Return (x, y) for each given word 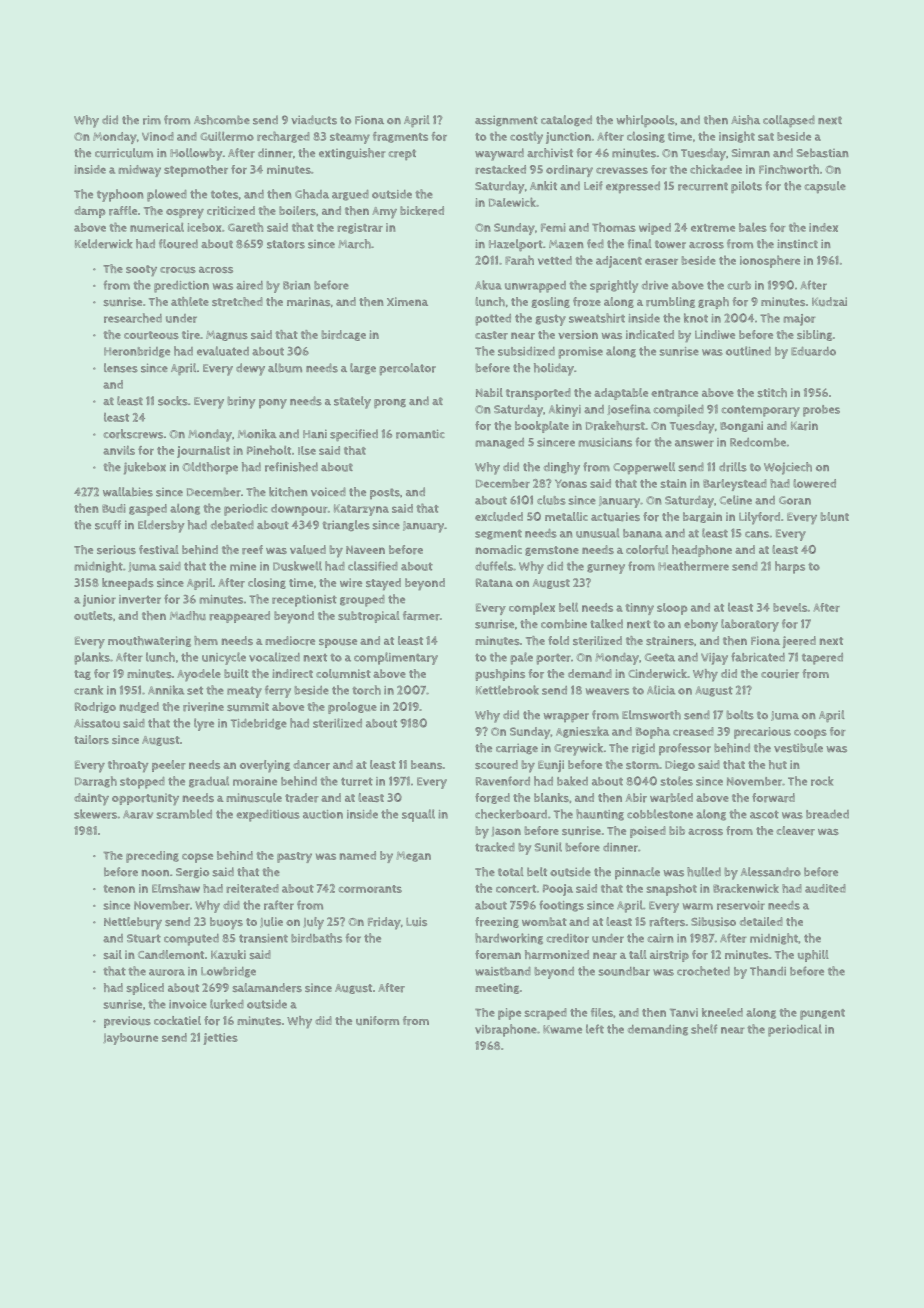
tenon (119, 889)
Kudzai (829, 301)
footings (561, 906)
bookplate (542, 427)
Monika (257, 434)
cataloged (566, 121)
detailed (761, 921)
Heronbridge (137, 352)
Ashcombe (222, 120)
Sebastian (822, 153)
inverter (140, 599)
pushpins (500, 675)
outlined (748, 351)
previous (127, 1022)
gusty (551, 320)
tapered (822, 658)
